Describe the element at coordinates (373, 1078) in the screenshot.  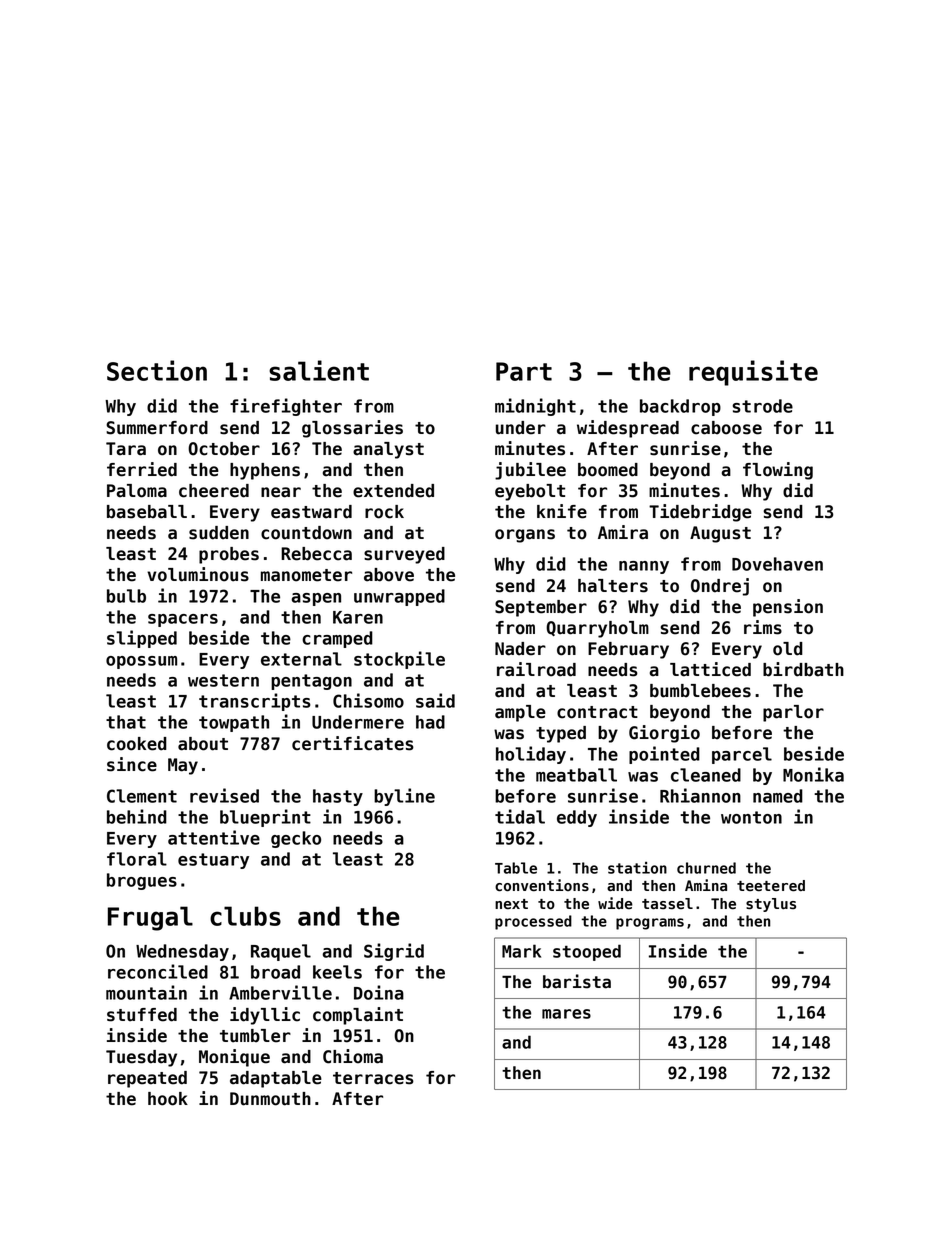
I see `terraces` at that location.
